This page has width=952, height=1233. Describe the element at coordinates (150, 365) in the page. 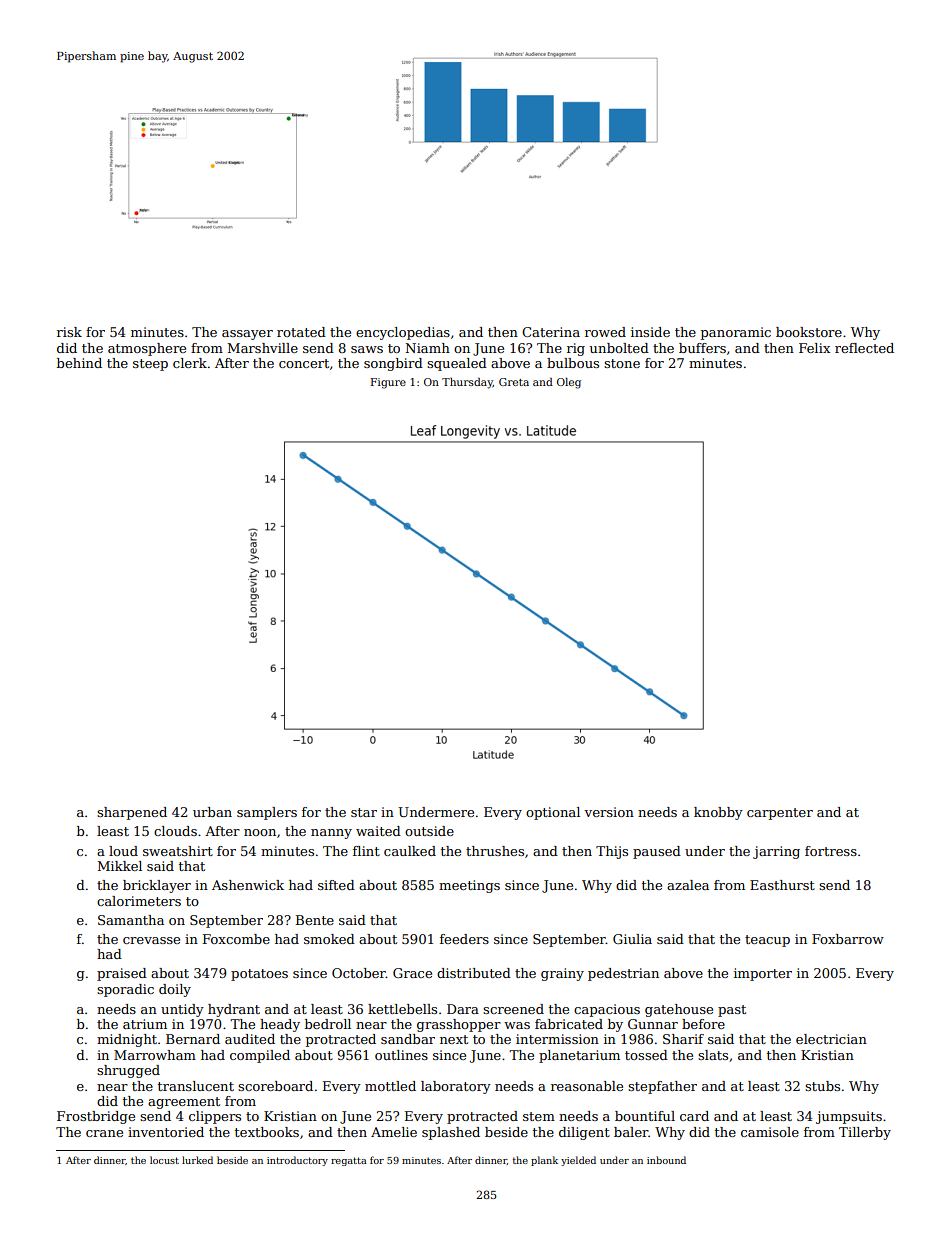

I see `steep` at that location.
